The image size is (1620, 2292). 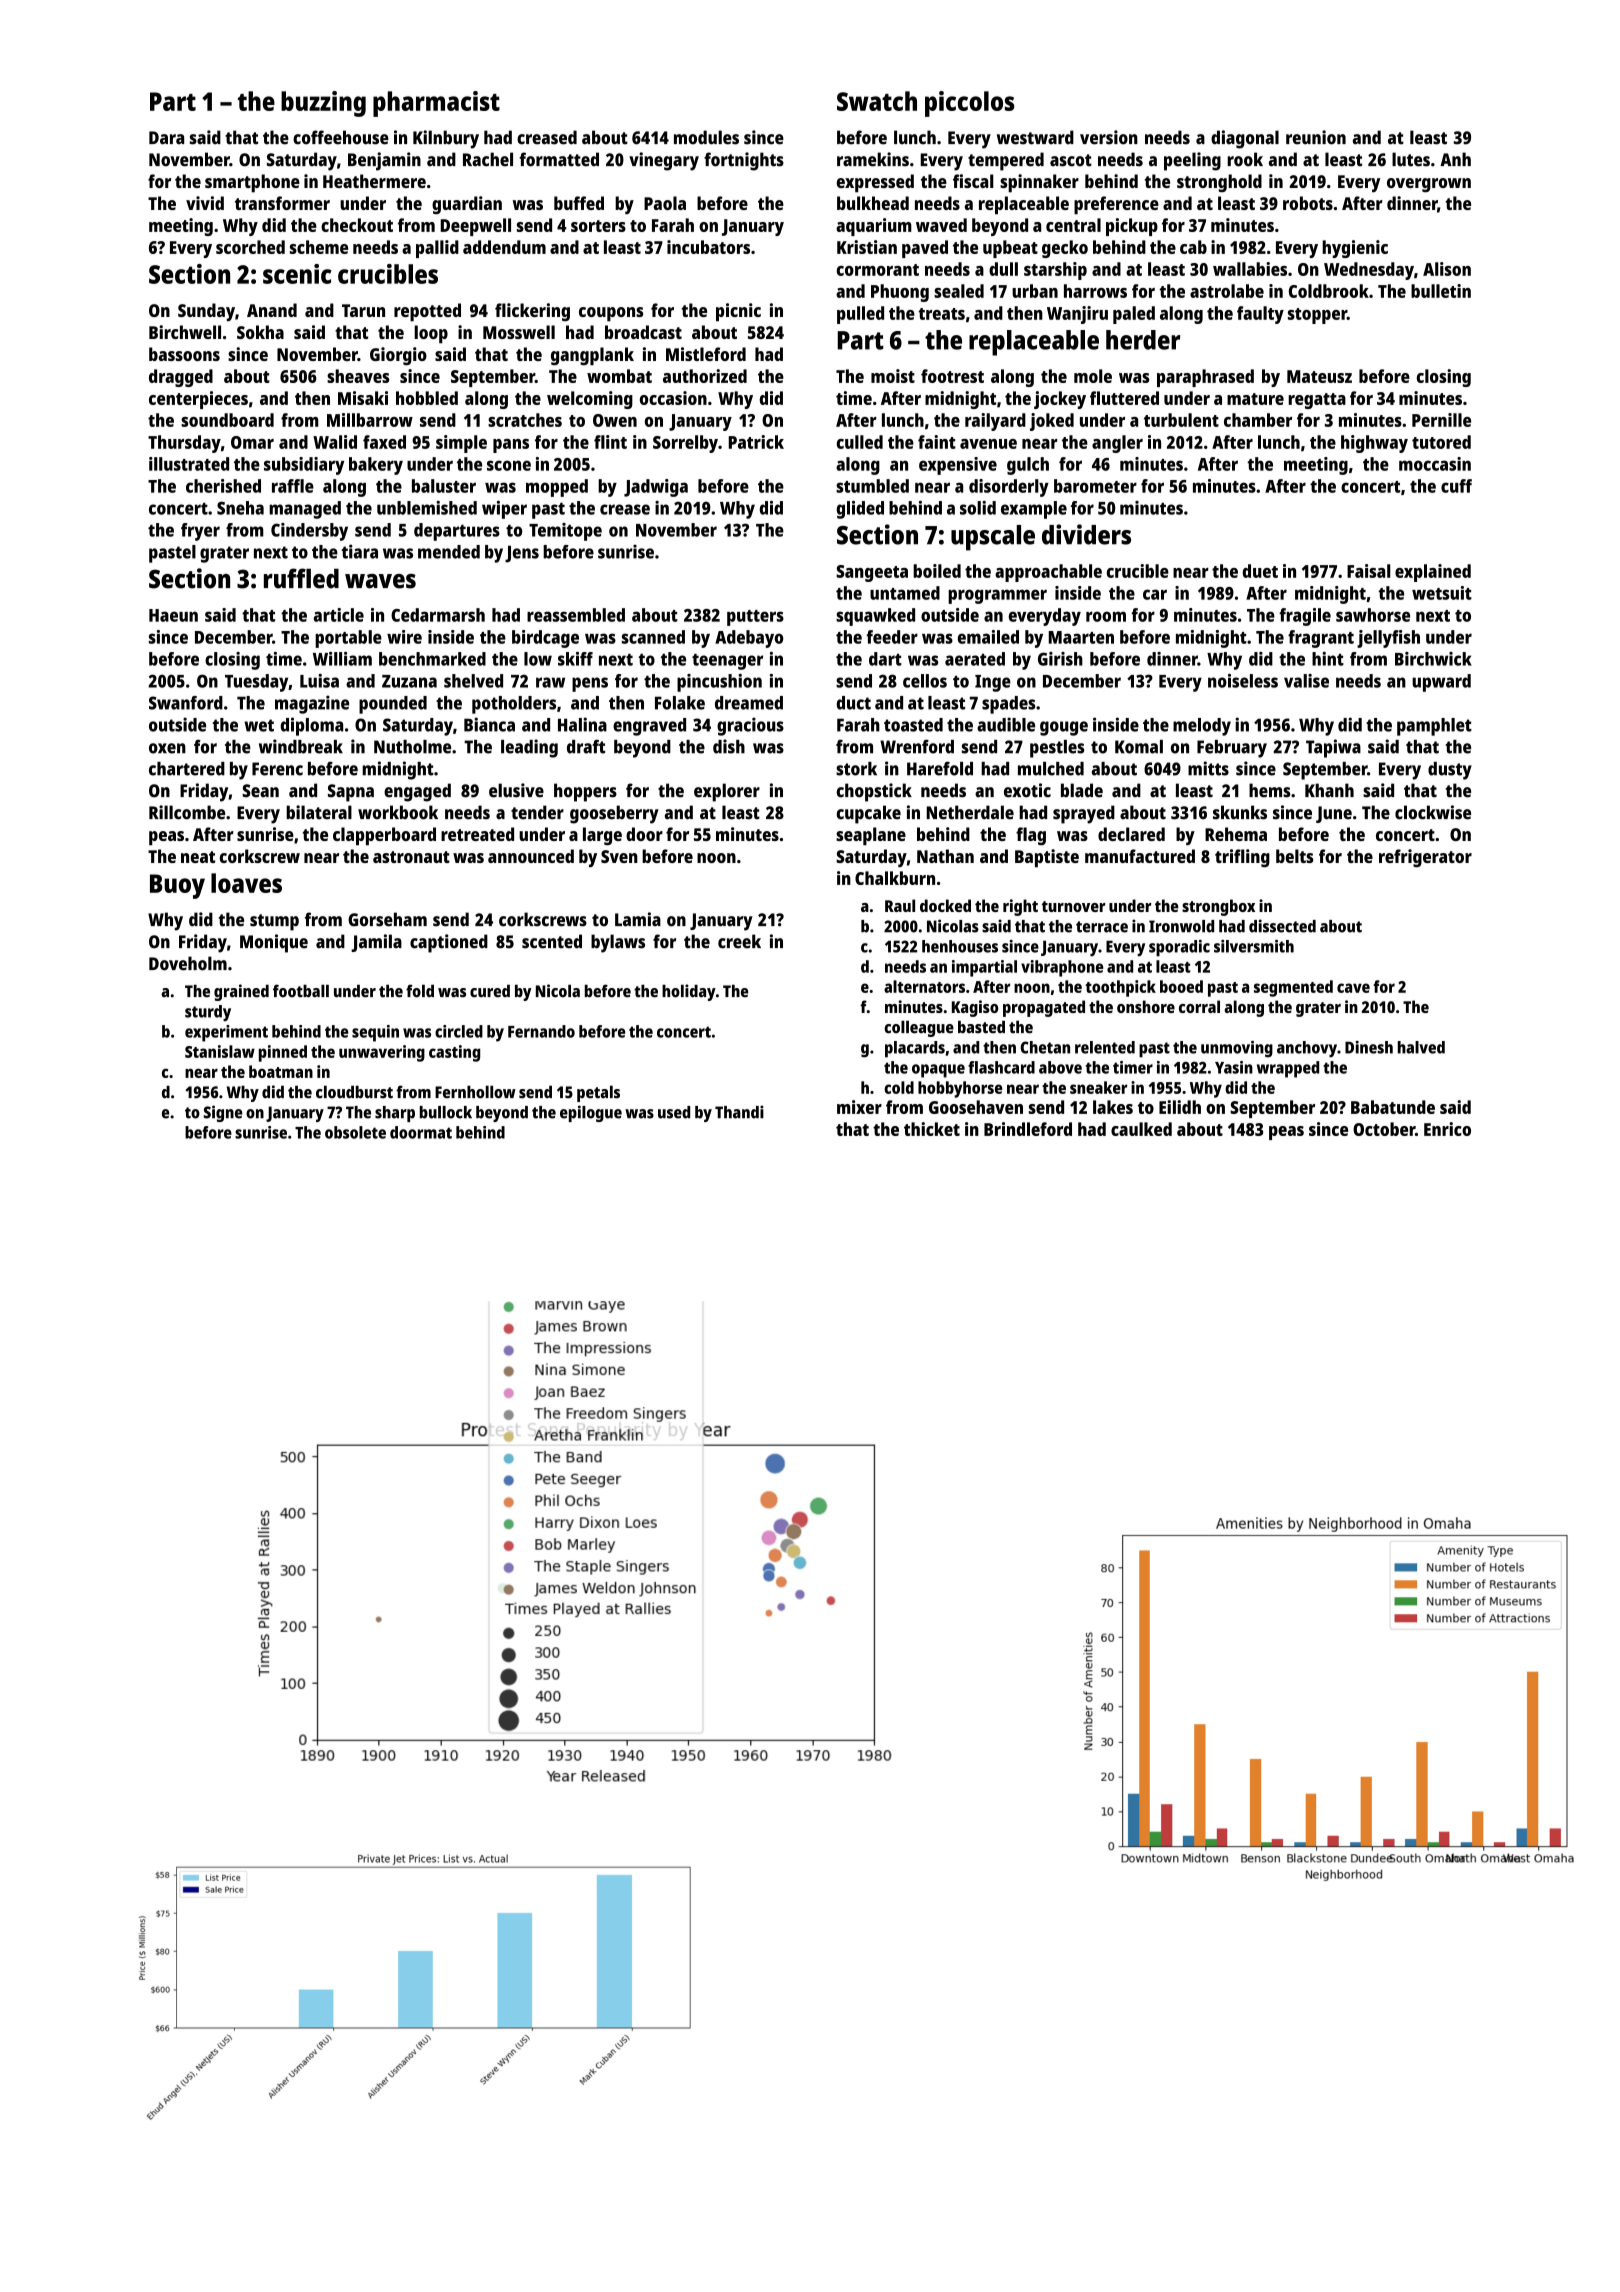 I want to click on diagonal, so click(x=1245, y=139).
